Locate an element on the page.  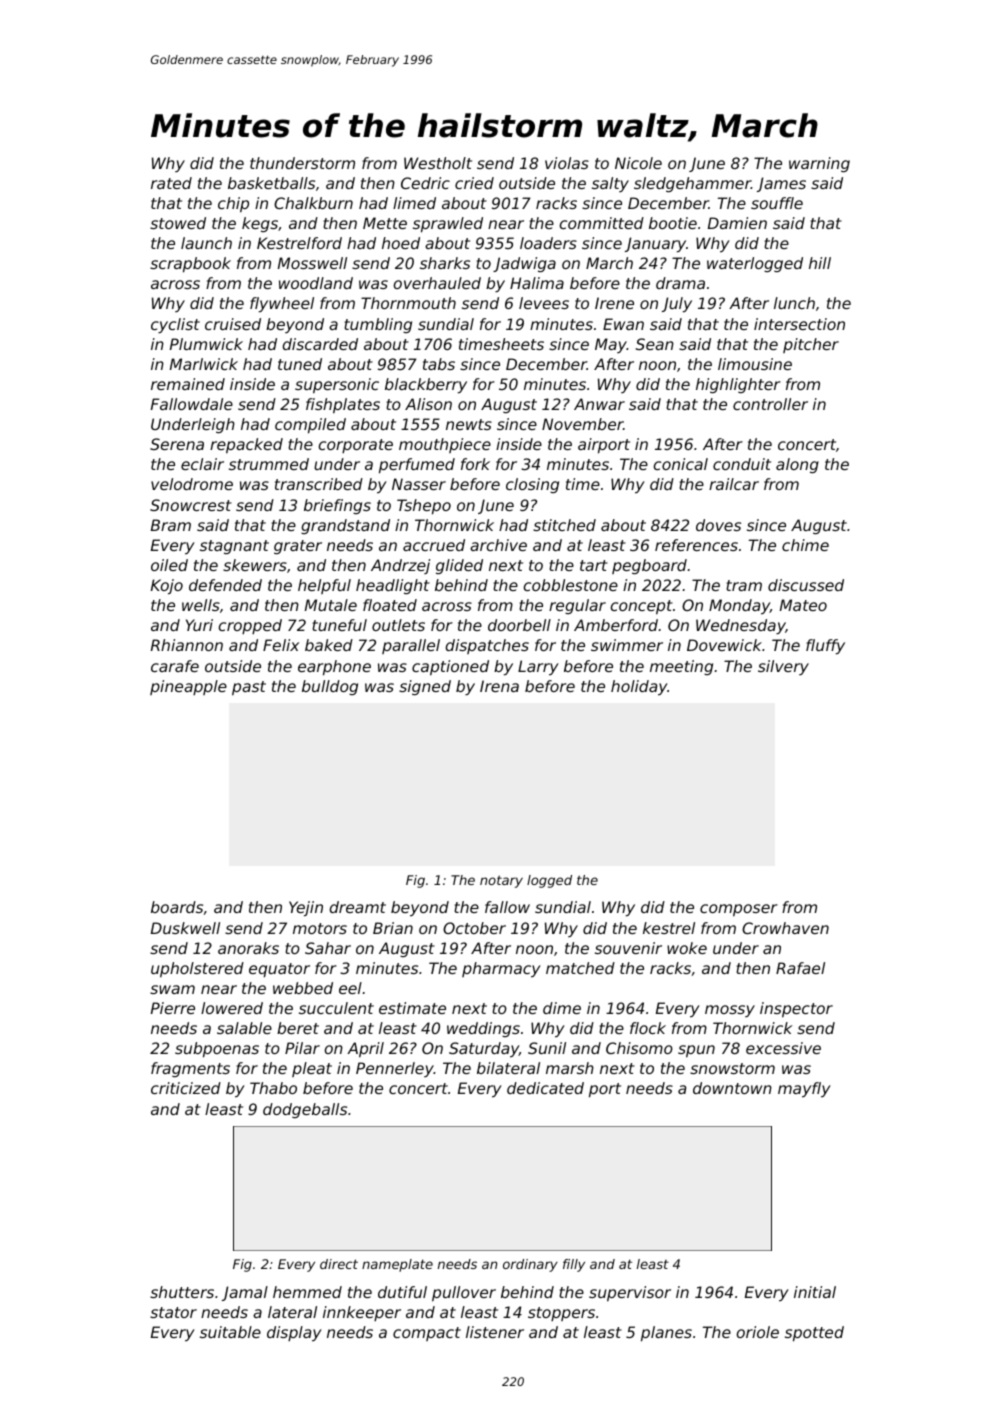
tuned is located at coordinates (300, 364).
